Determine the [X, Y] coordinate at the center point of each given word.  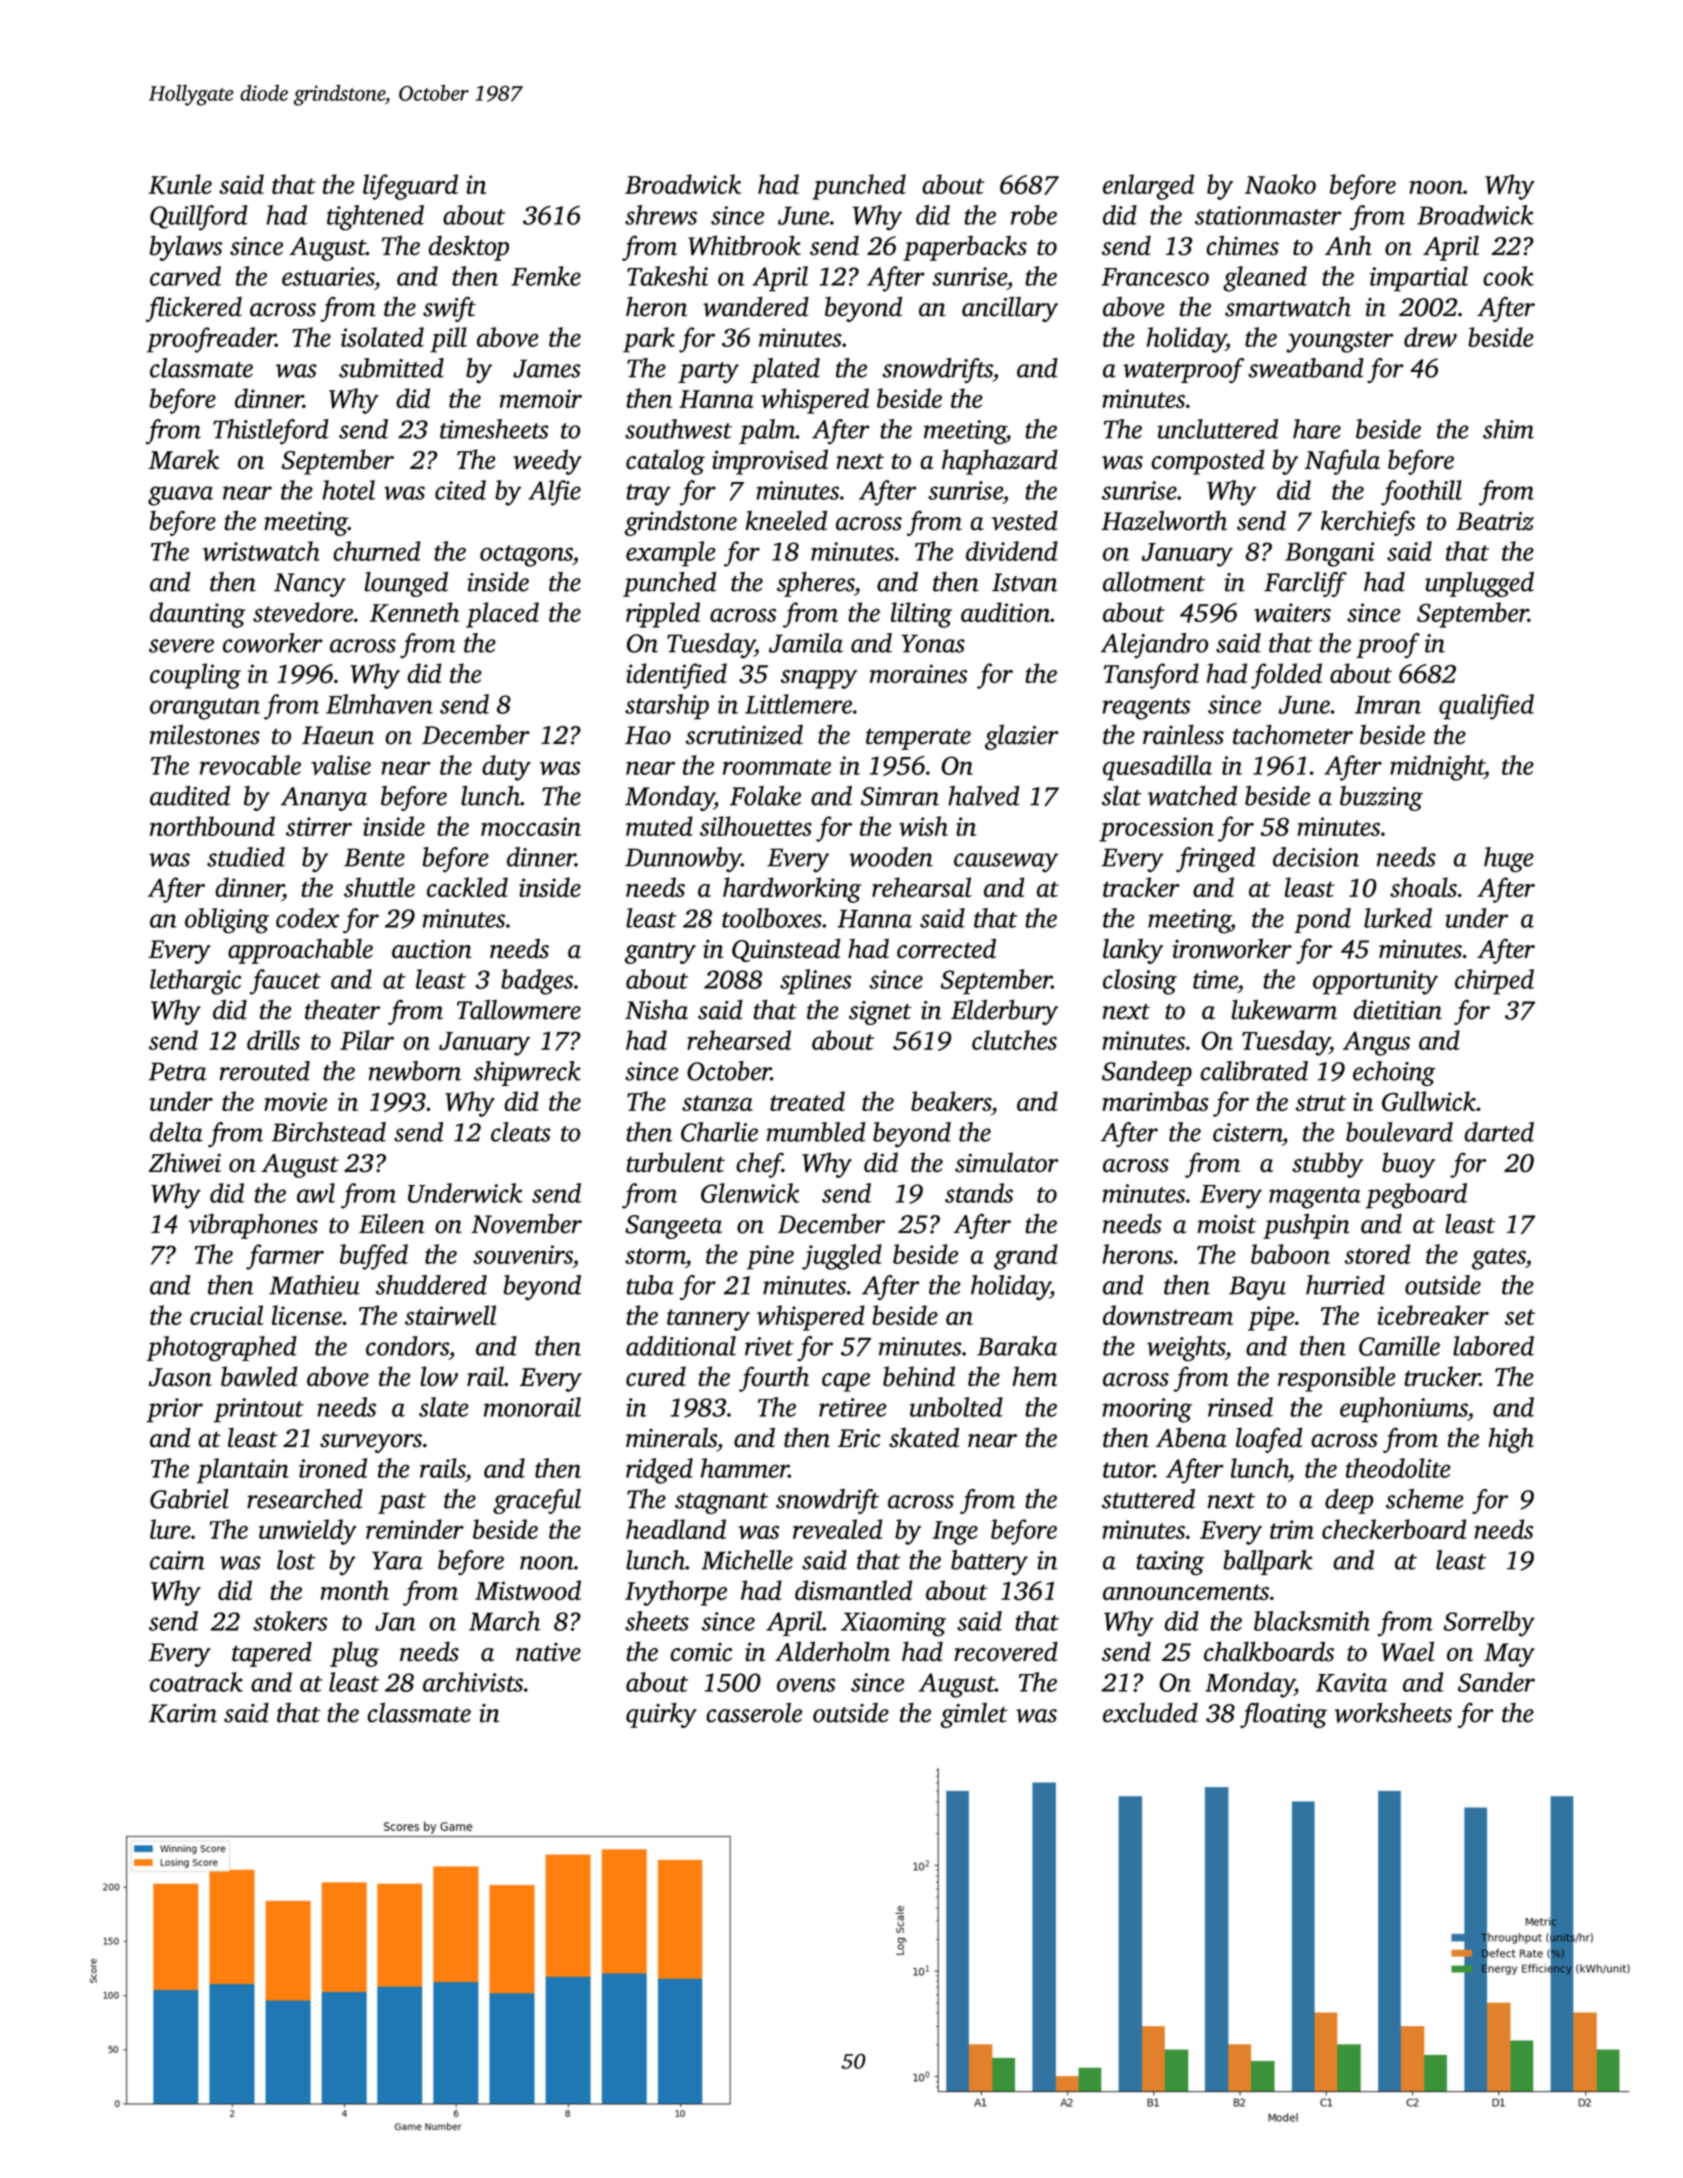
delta [176, 1132]
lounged [406, 584]
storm [655, 1256]
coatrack [196, 1682]
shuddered [431, 1285]
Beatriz [1495, 521]
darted [1499, 1132]
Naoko [1280, 184]
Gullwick [1429, 1101]
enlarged [1148, 187]
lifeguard [410, 187]
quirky [661, 1715]
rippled [663, 615]
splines [816, 982]
